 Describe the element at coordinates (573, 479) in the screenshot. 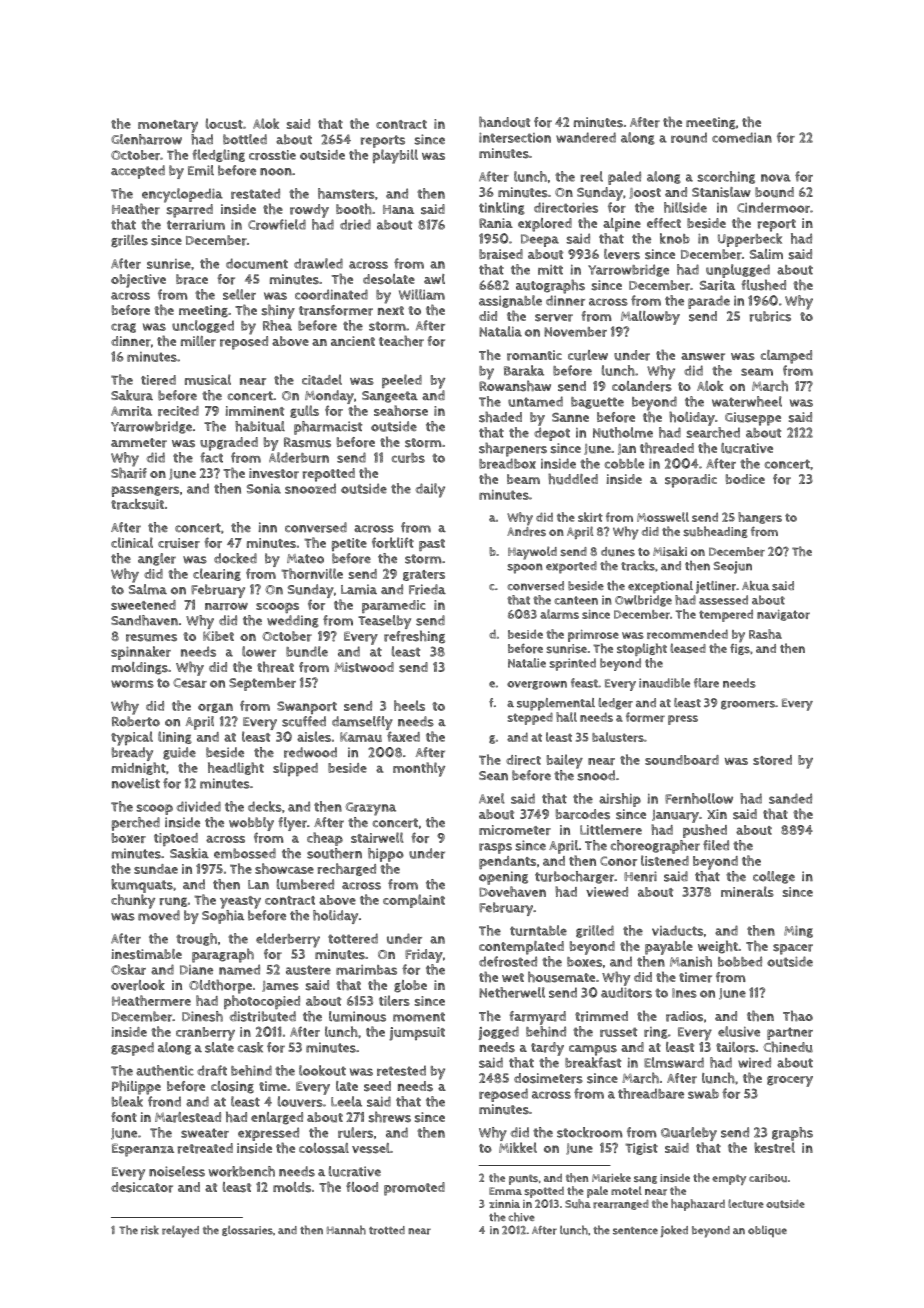

I see `huddled` at that location.
